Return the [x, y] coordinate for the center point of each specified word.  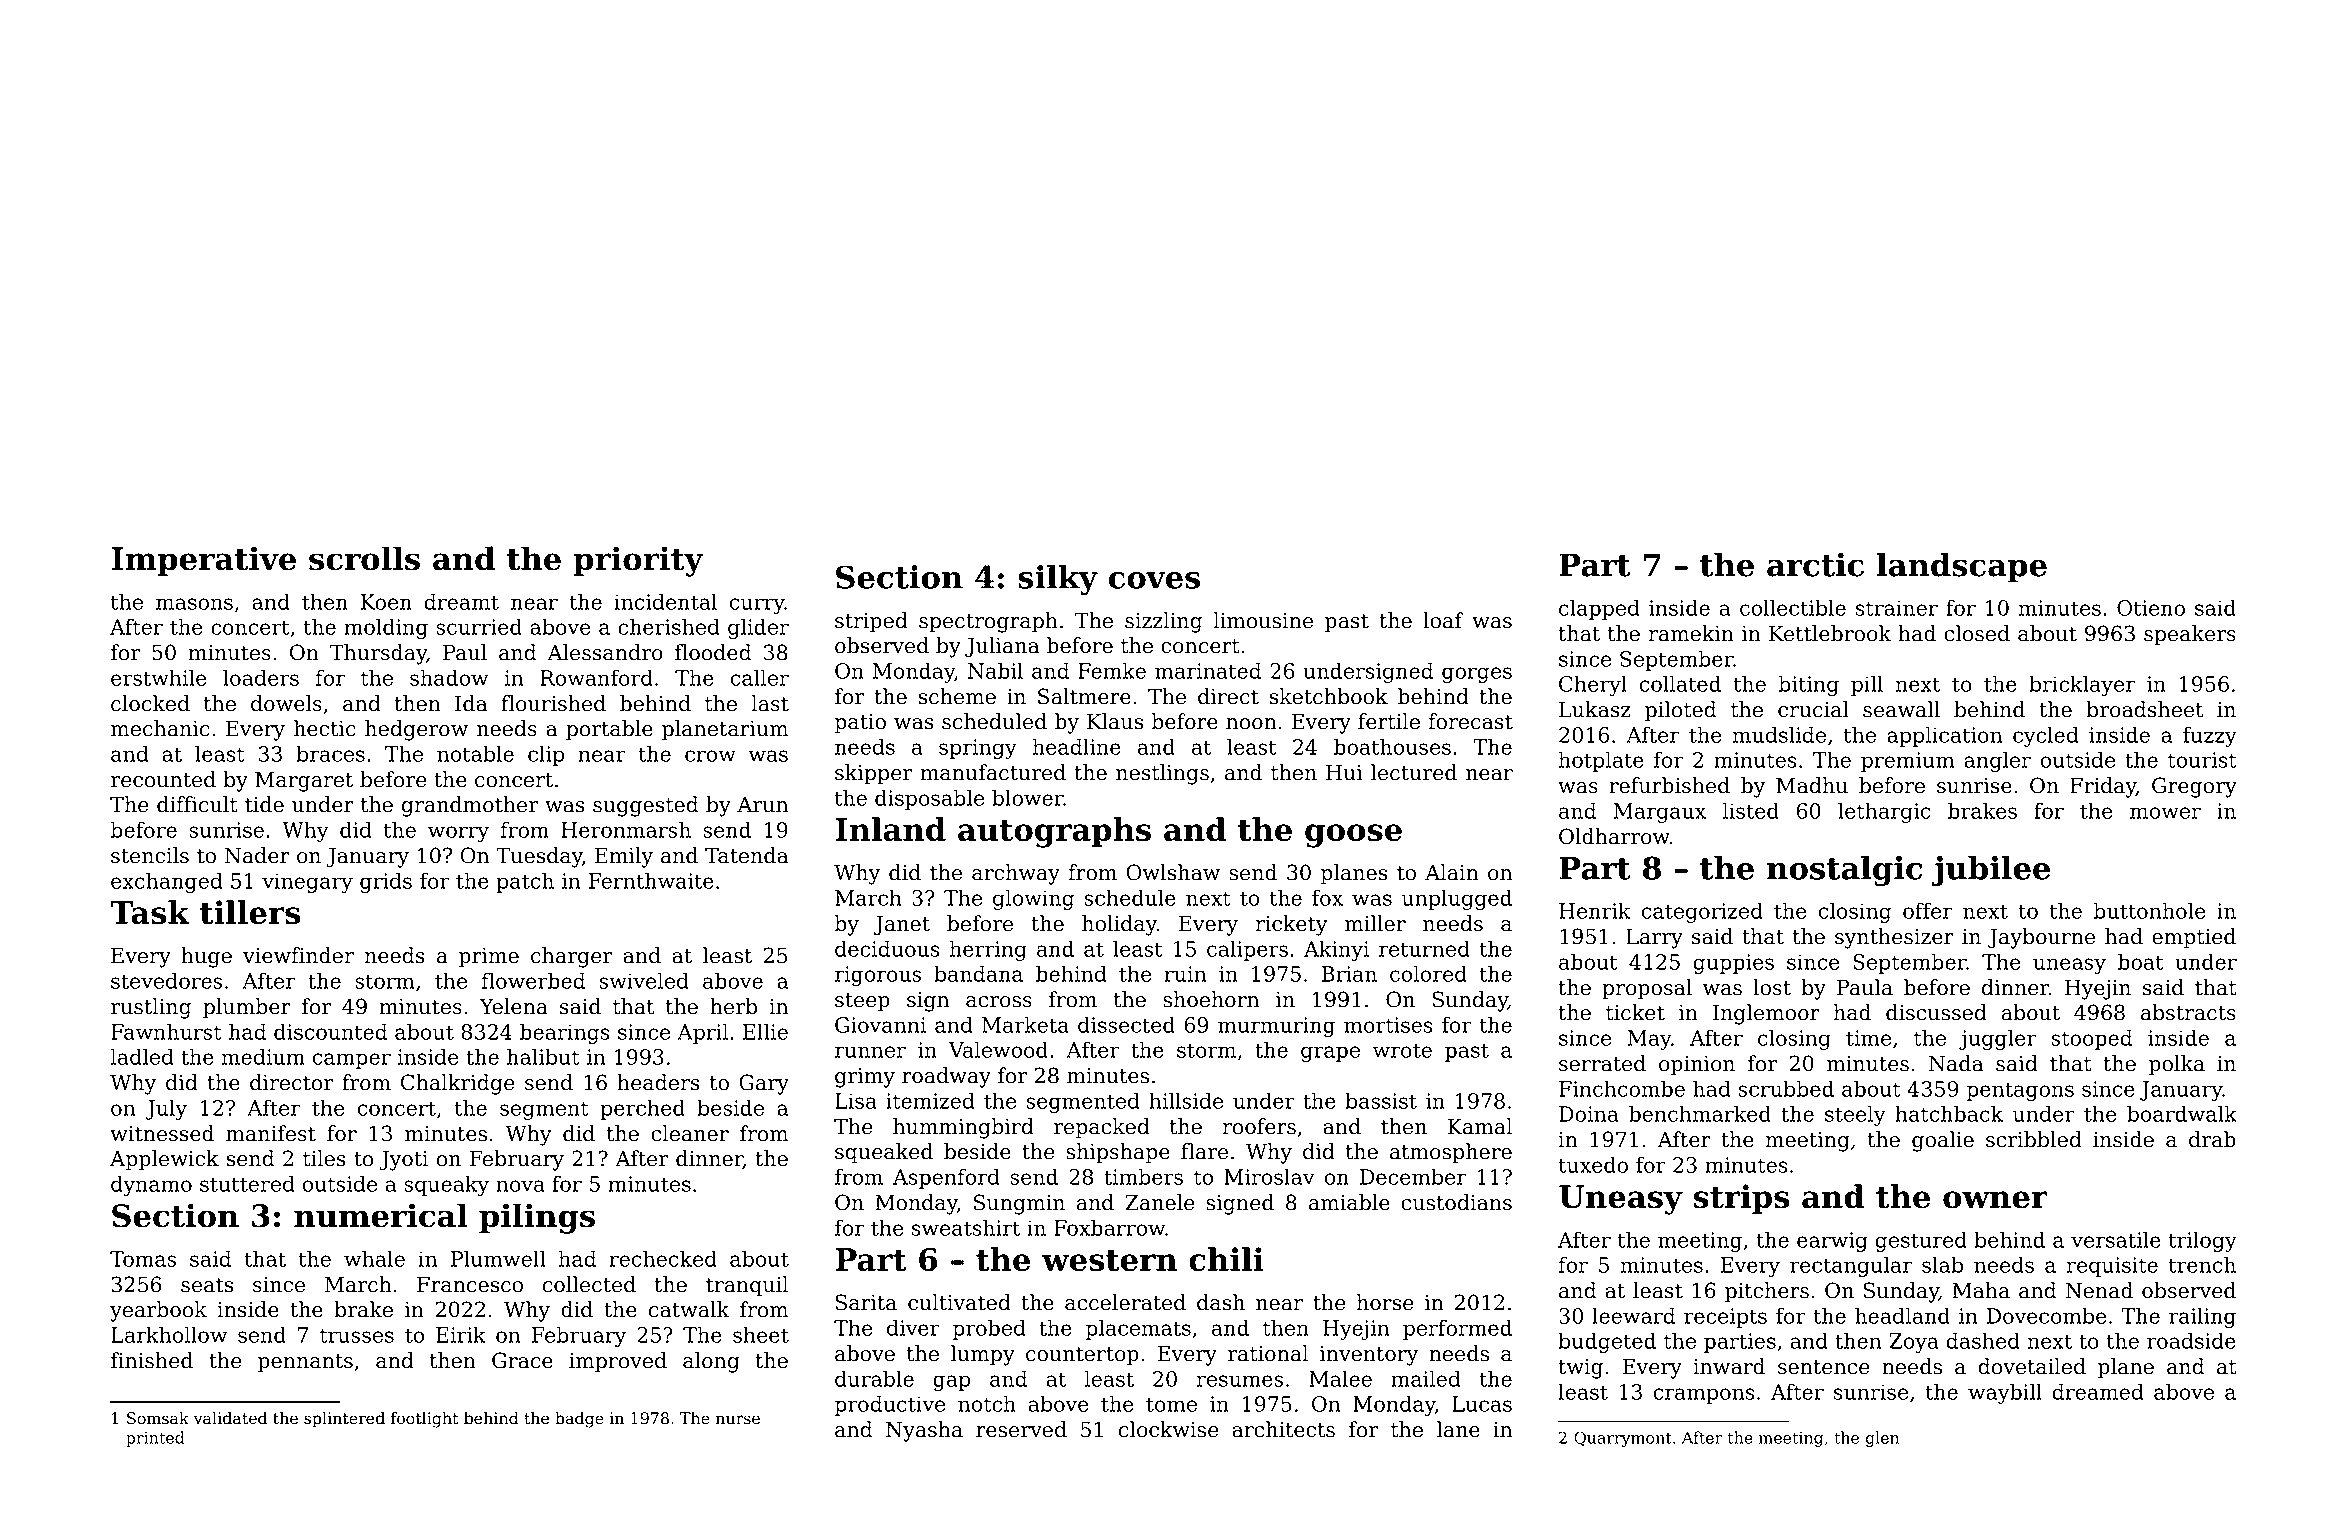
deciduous [887, 948]
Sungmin [1019, 1204]
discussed [1936, 1012]
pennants [305, 1363]
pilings [537, 1218]
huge [206, 957]
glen [1882, 1439]
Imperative [203, 561]
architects [1283, 1429]
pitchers [1767, 1292]
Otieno [2151, 608]
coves [1154, 580]
